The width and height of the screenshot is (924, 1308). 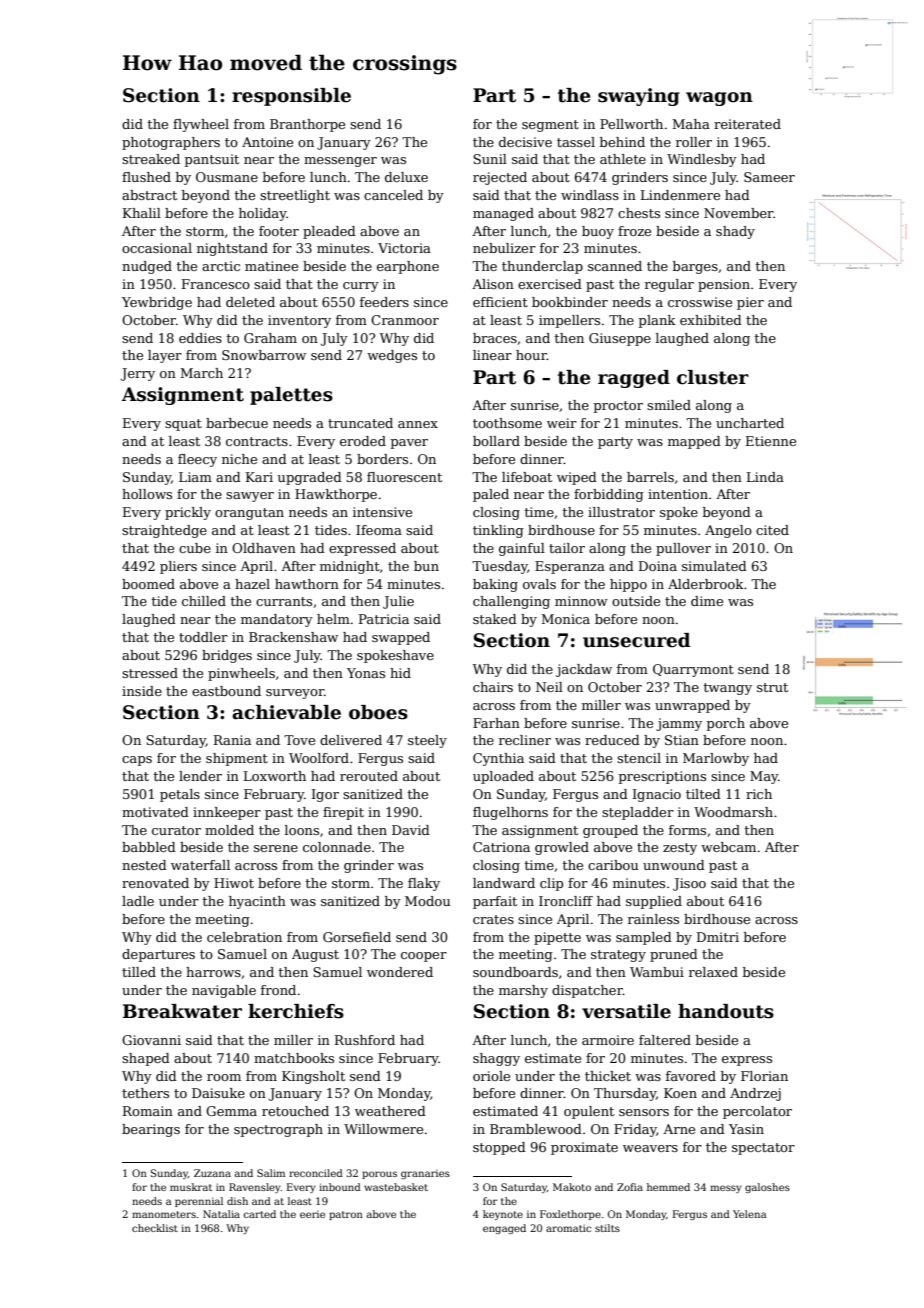 What do you see at coordinates (291, 97) in the screenshot?
I see `responsible` at bounding box center [291, 97].
